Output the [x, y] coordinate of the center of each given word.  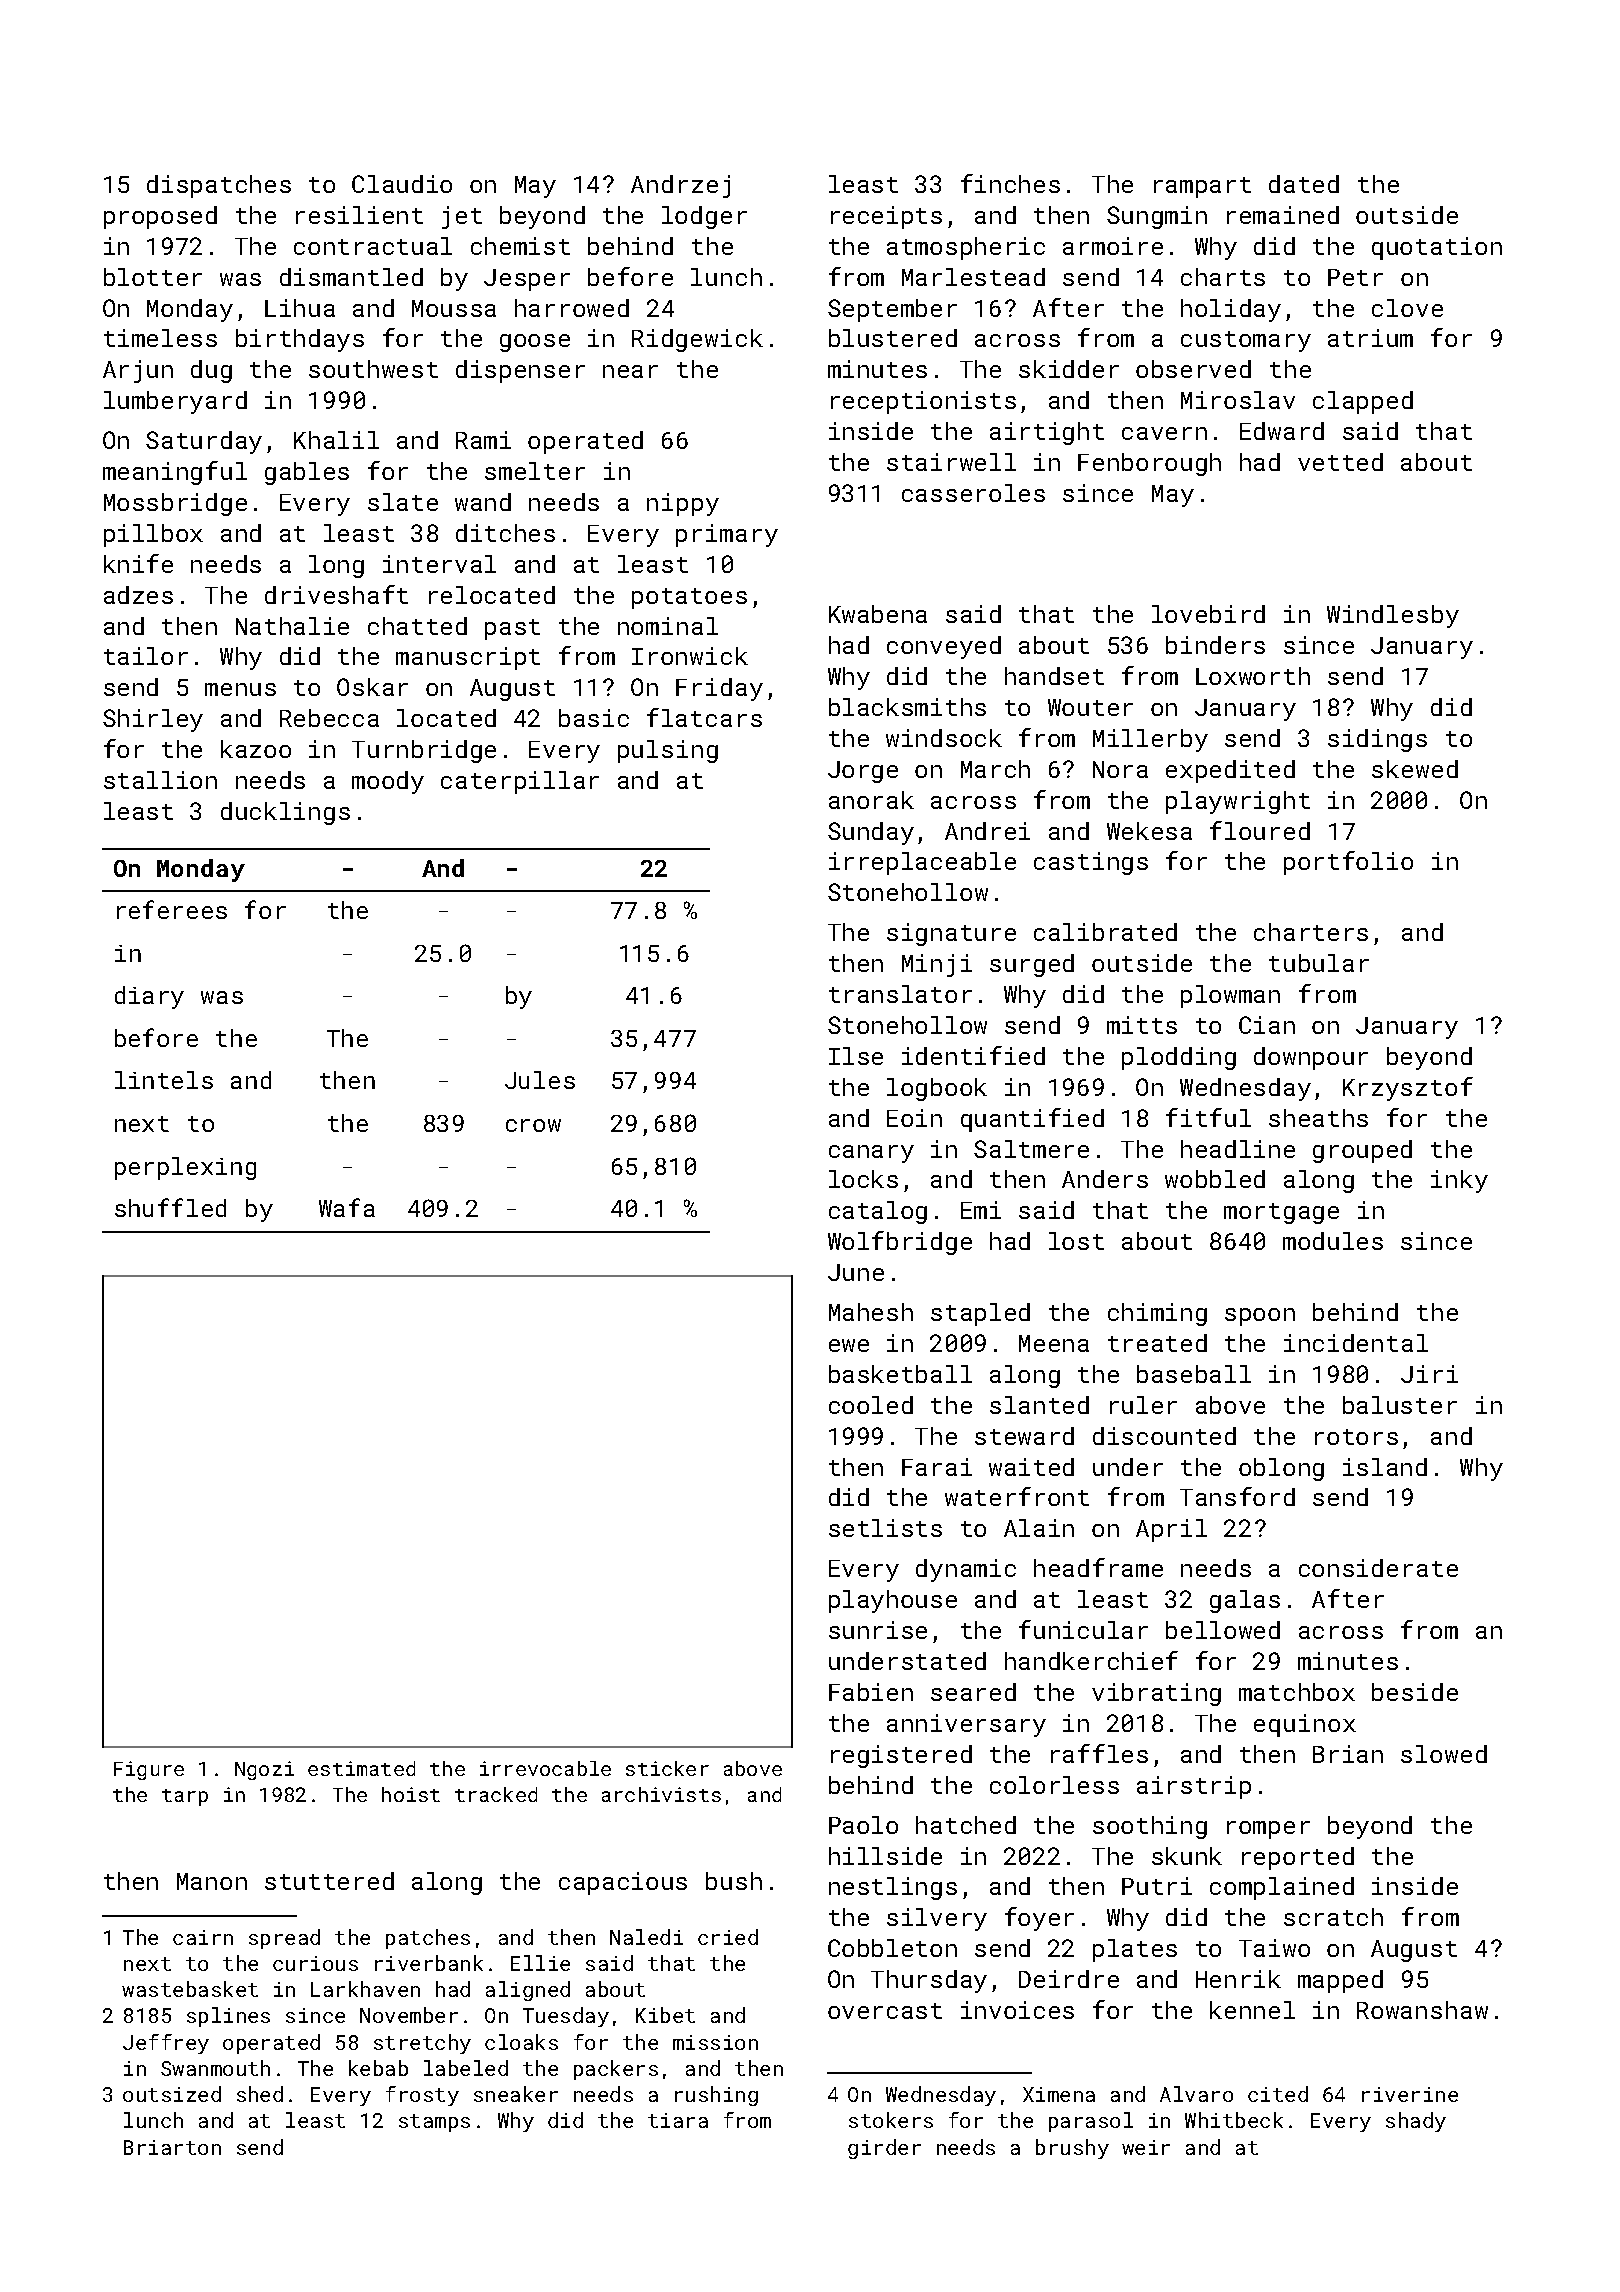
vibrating [1156, 1694]
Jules [540, 1080]
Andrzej [680, 186]
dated [1304, 184]
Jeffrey [166, 2044]
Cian [1267, 1025]
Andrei [987, 831]
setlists [885, 1528]
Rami [483, 440]
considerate [1378, 1568]
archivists [661, 1794]
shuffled [170, 1207]
